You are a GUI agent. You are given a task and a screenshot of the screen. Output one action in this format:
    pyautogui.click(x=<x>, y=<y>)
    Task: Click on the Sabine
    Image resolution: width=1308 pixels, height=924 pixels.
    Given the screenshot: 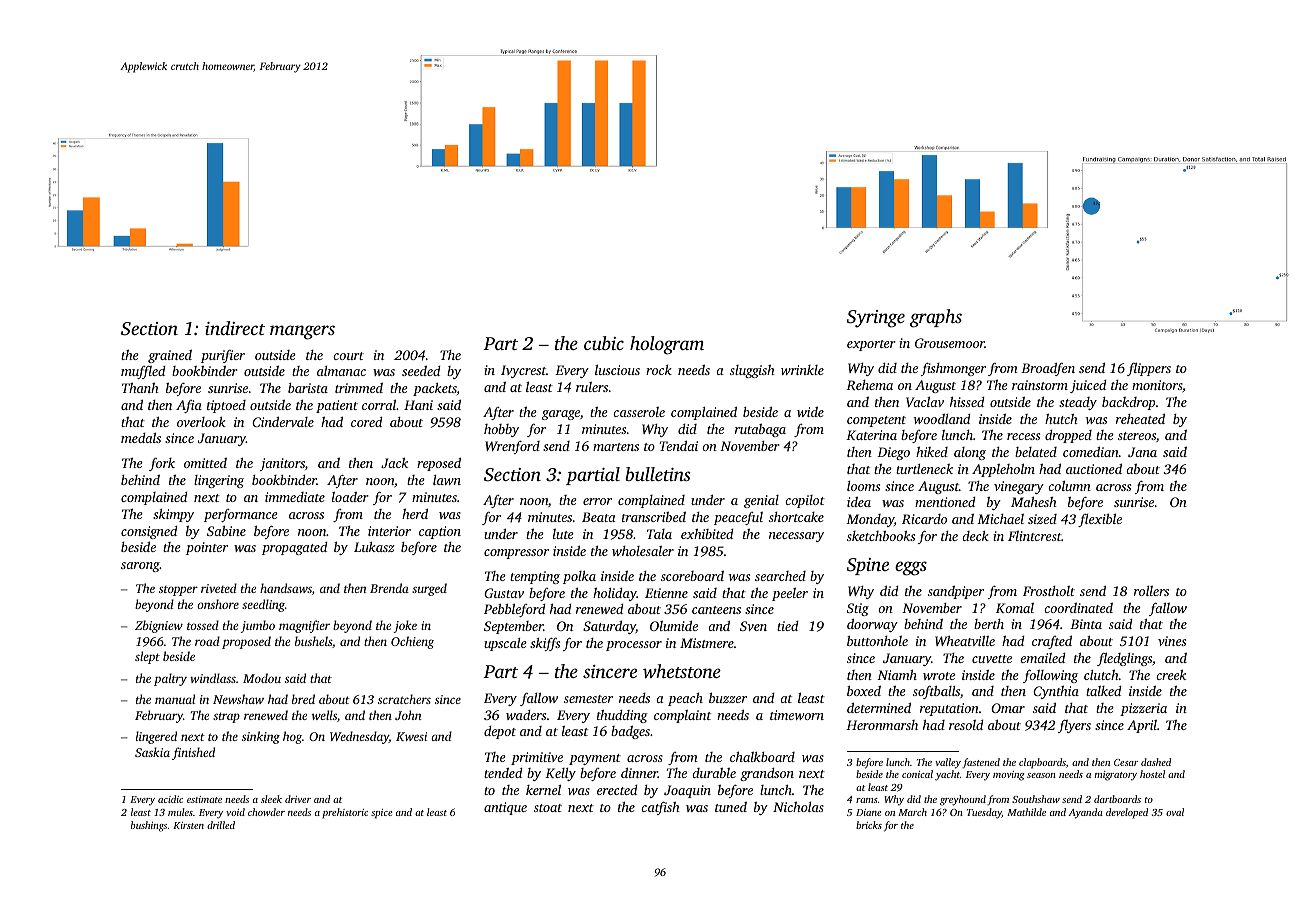 What is the action you would take?
    pyautogui.click(x=226, y=530)
